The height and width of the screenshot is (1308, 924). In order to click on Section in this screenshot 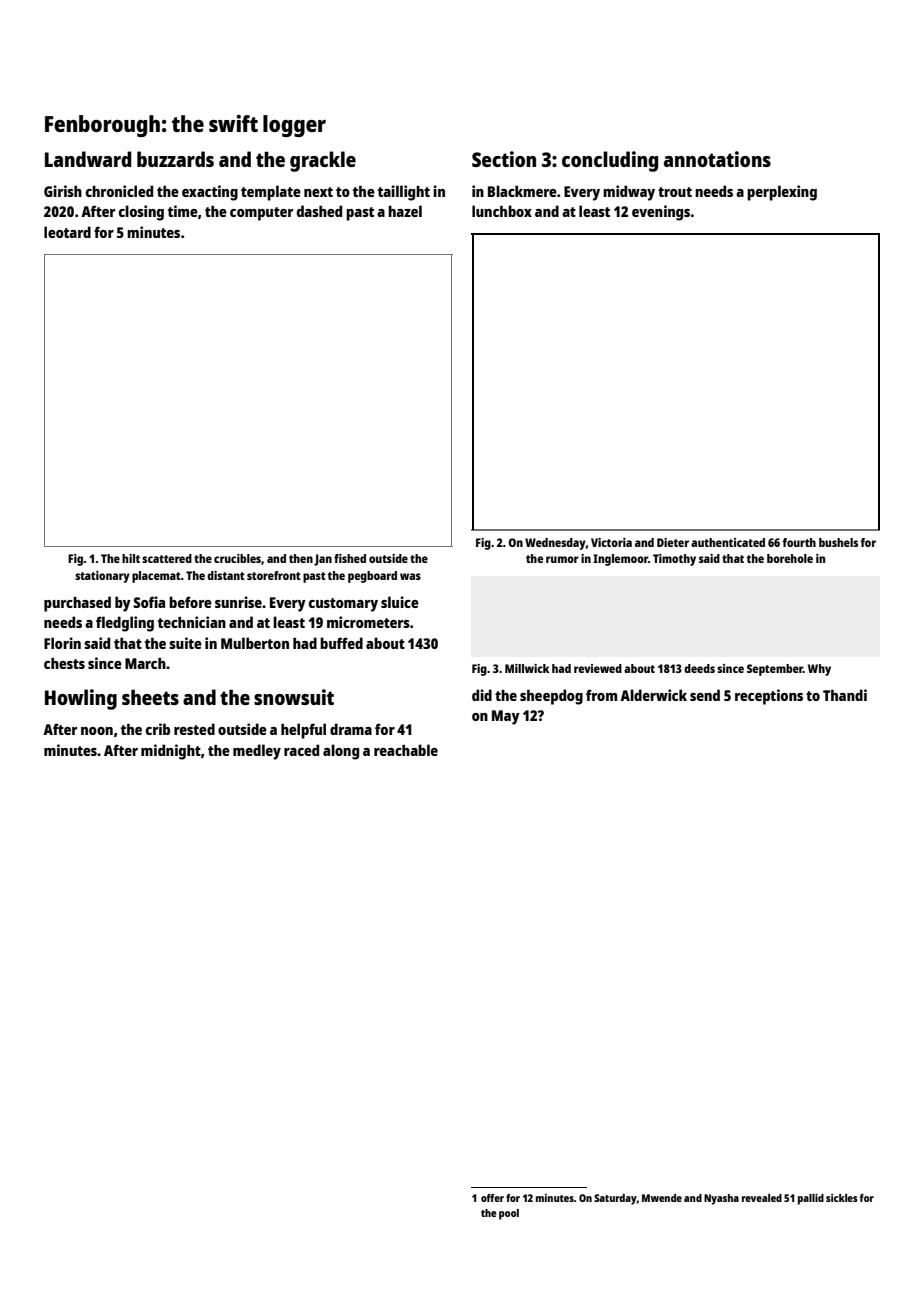, I will do `click(504, 159)`.
